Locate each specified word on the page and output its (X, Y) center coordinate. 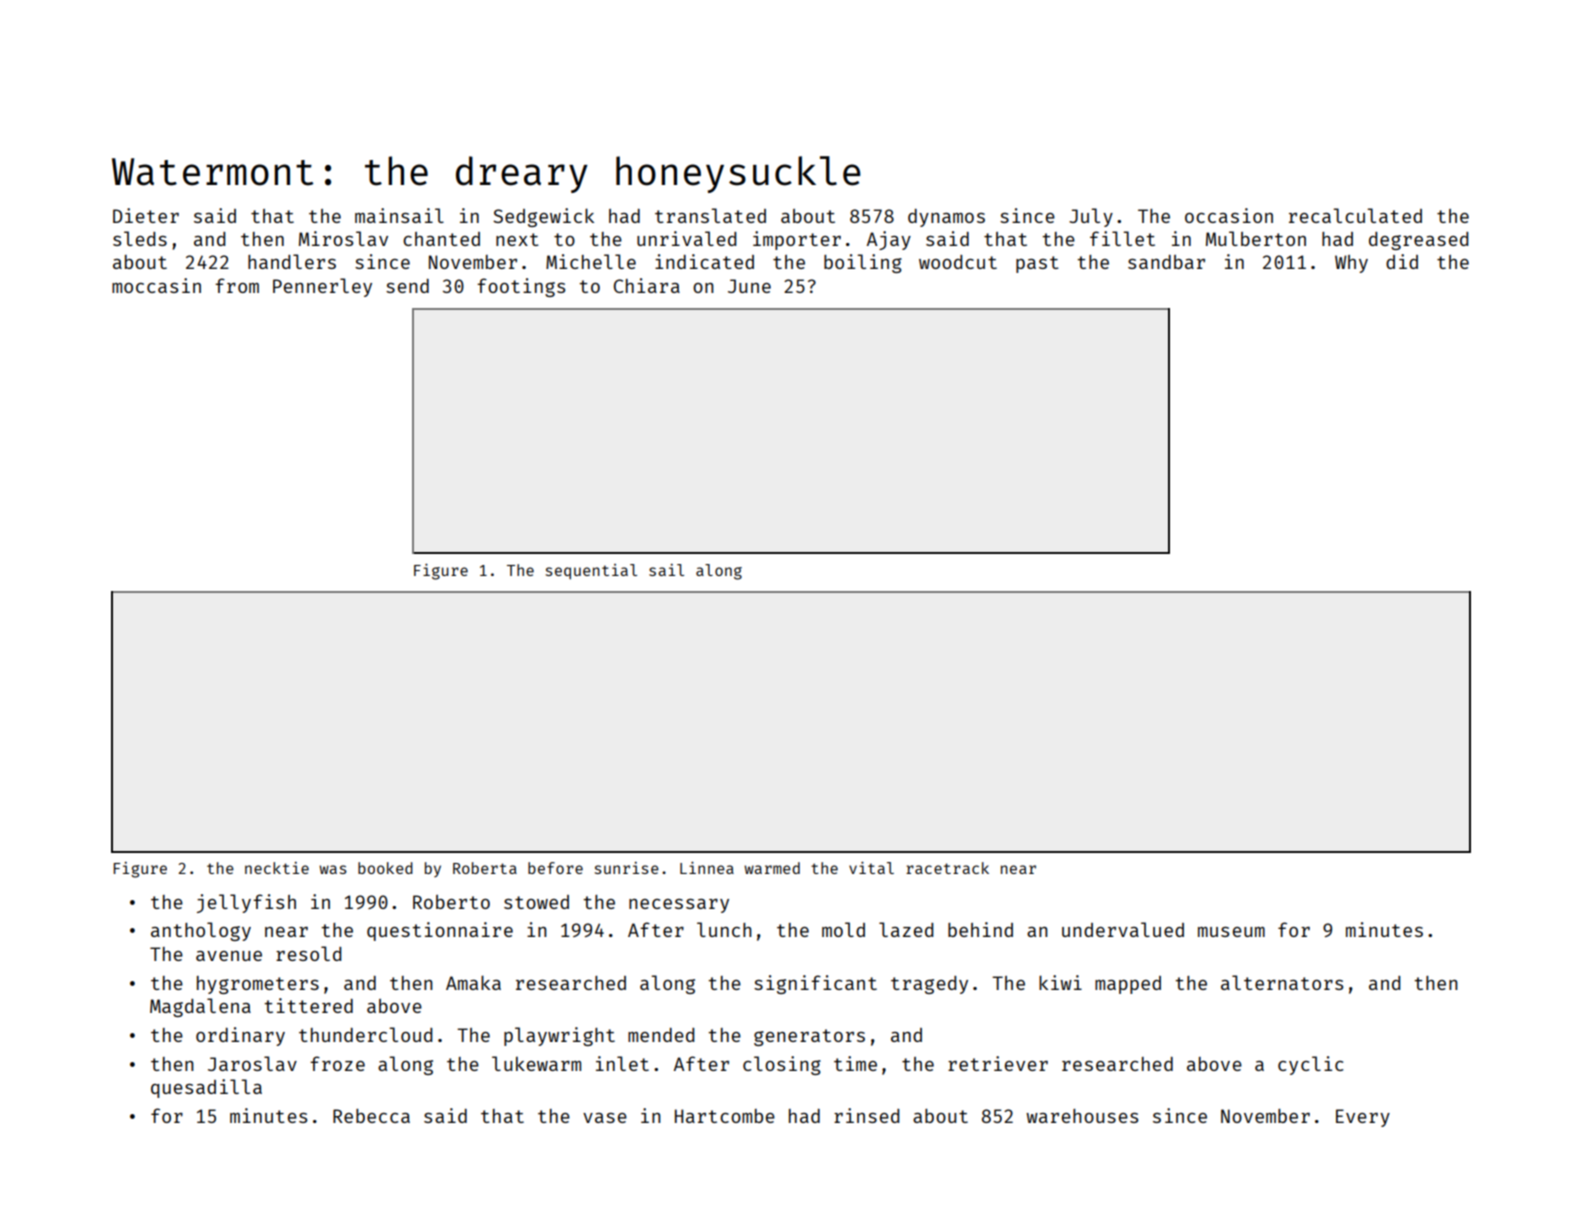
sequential (591, 572)
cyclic (1310, 1065)
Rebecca (371, 1116)
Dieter (146, 215)
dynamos (946, 218)
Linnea (707, 868)
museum (1231, 932)
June (749, 286)
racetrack (947, 868)
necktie (277, 868)
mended (661, 1035)
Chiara (647, 285)
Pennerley (322, 287)
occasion (1229, 215)
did (1402, 261)
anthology (201, 931)
